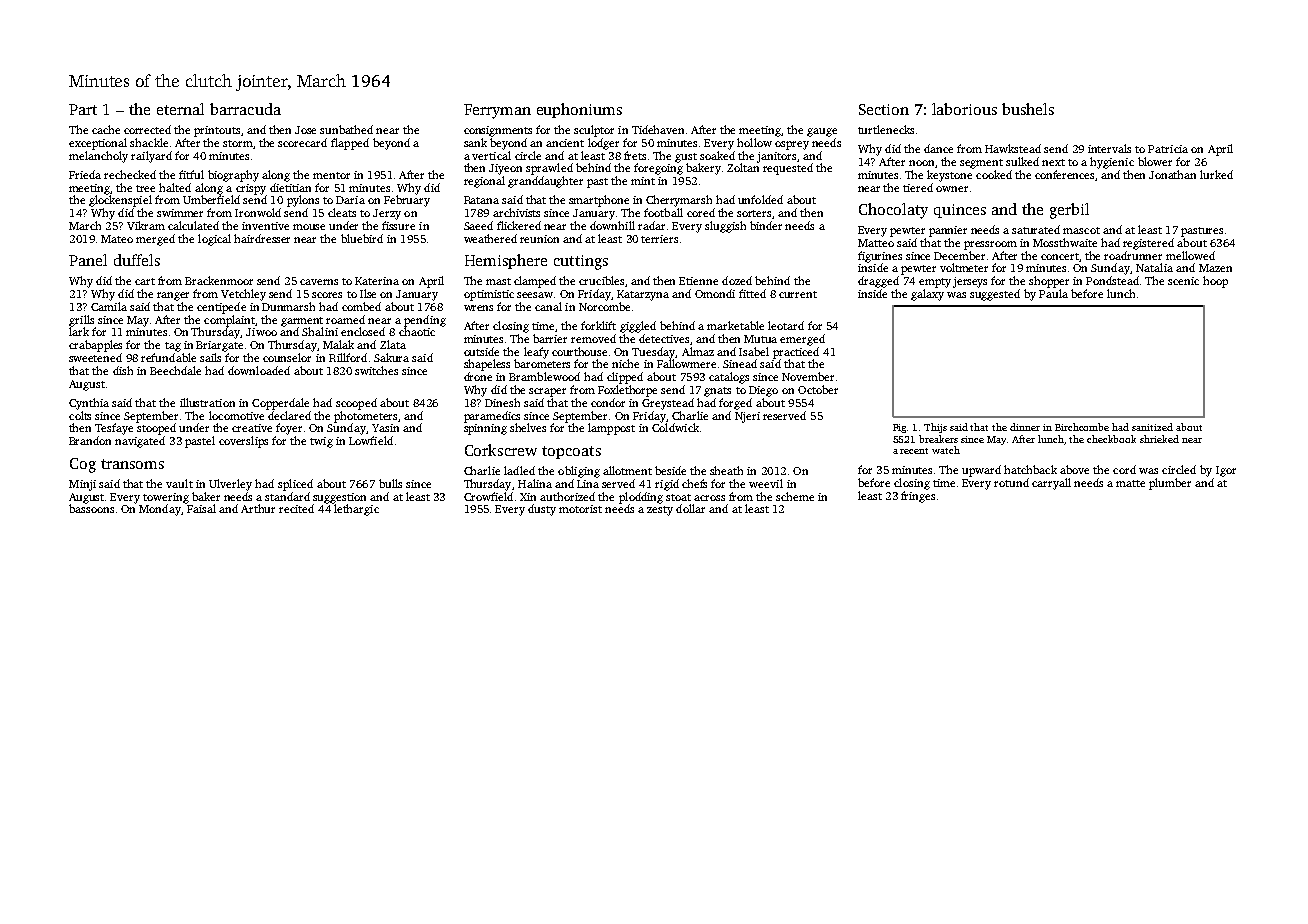 This page has width=1308, height=924. What do you see at coordinates (490, 238) in the page?
I see `weathered` at bounding box center [490, 238].
